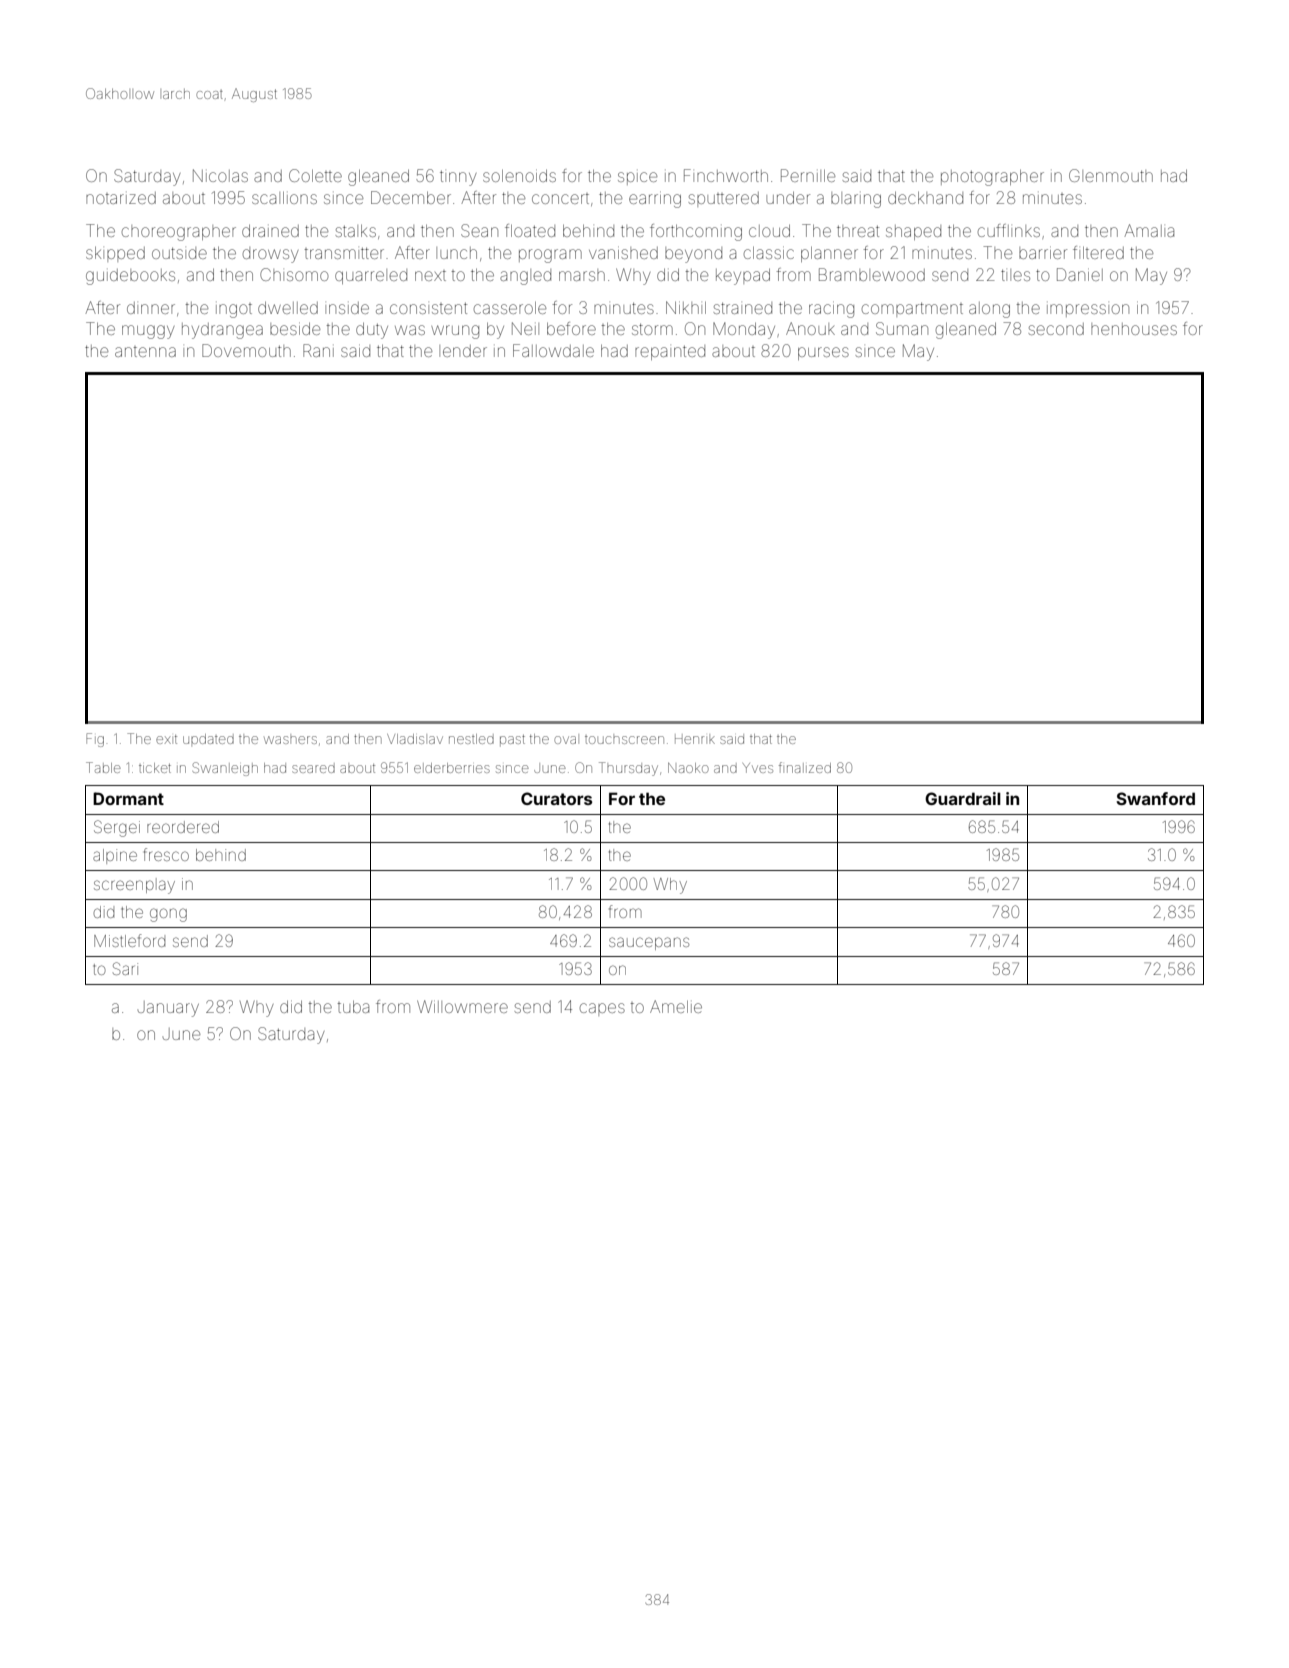 The image size is (1289, 1668). What do you see at coordinates (695, 740) in the page?
I see `Henrik` at bounding box center [695, 740].
